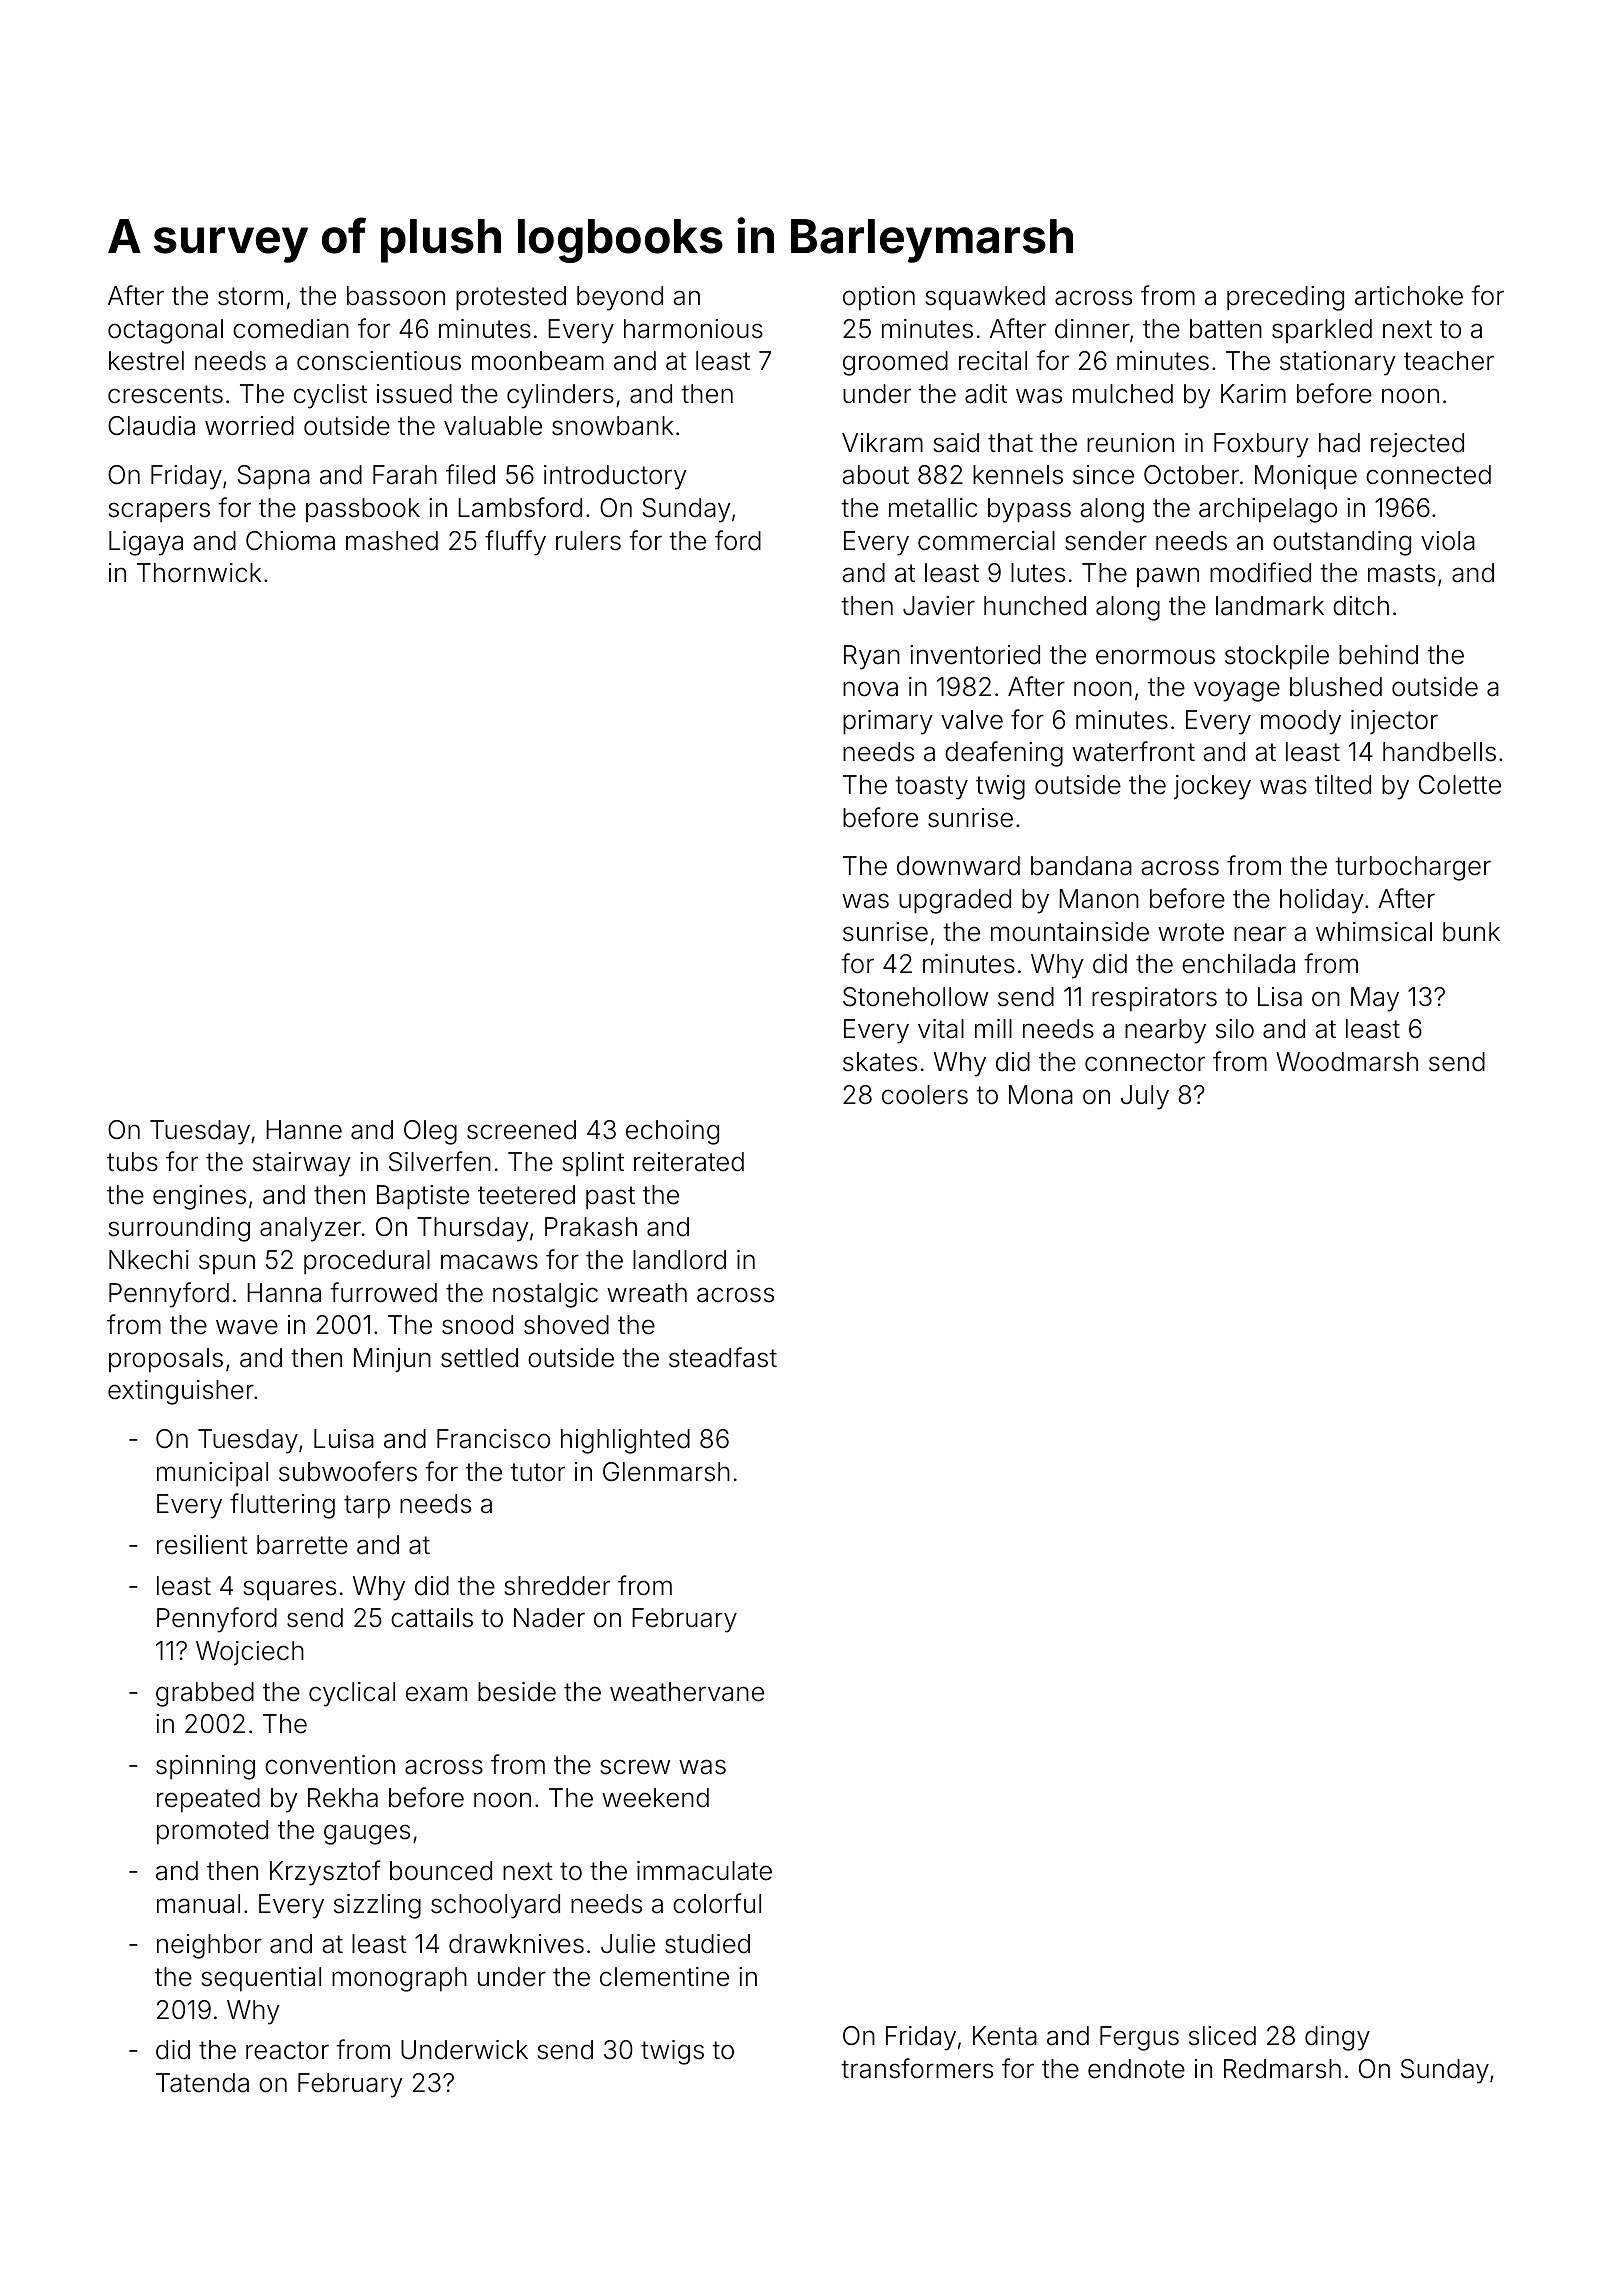 The width and height of the document is (1620, 2292). What do you see at coordinates (1375, 999) in the document?
I see `May` at bounding box center [1375, 999].
